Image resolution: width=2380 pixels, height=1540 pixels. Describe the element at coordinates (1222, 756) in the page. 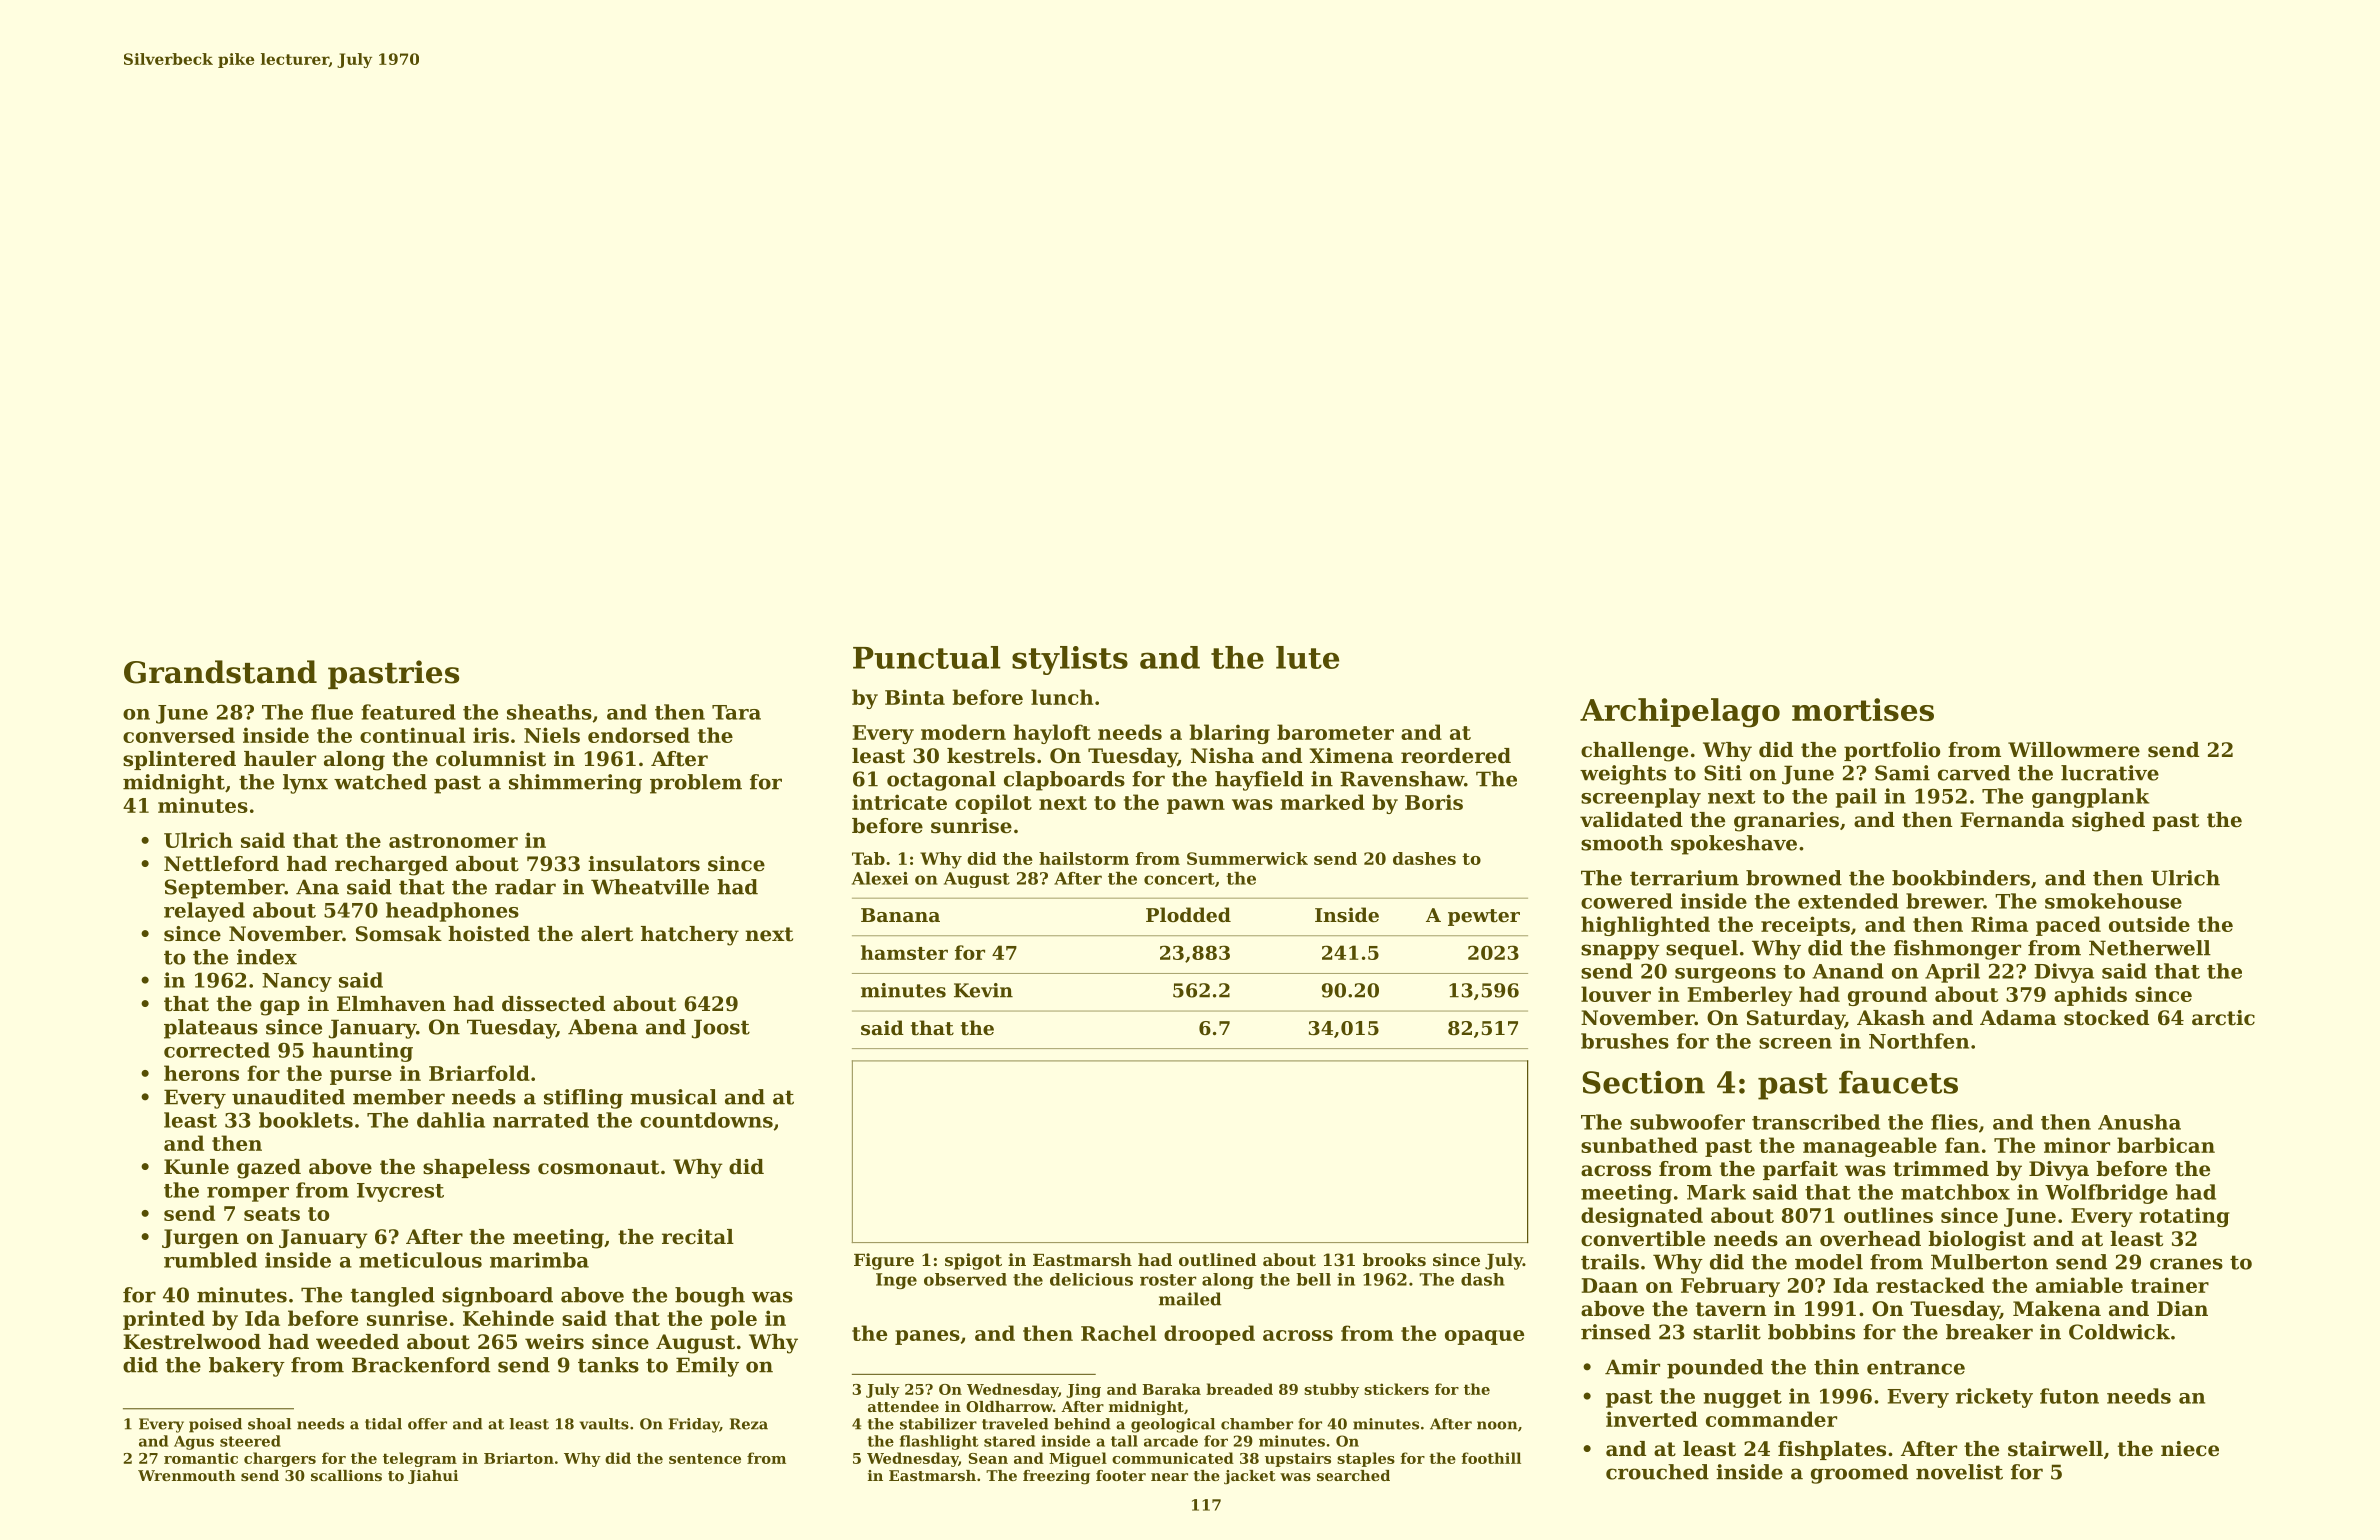

I see `Nisha` at that location.
